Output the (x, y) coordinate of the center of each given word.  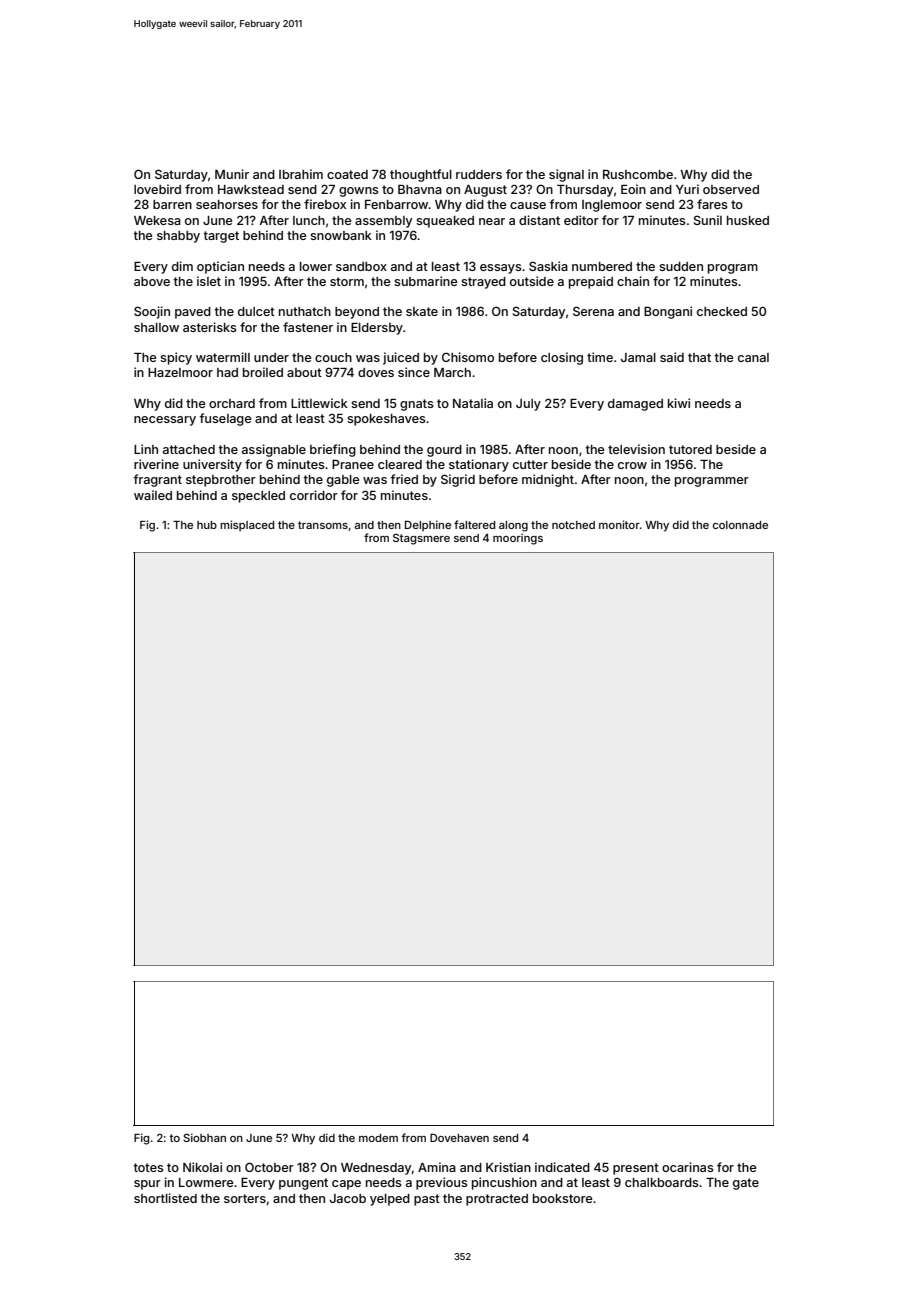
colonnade (740, 525)
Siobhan (204, 1137)
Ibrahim (301, 174)
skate (422, 311)
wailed (153, 495)
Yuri (687, 189)
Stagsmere (421, 539)
